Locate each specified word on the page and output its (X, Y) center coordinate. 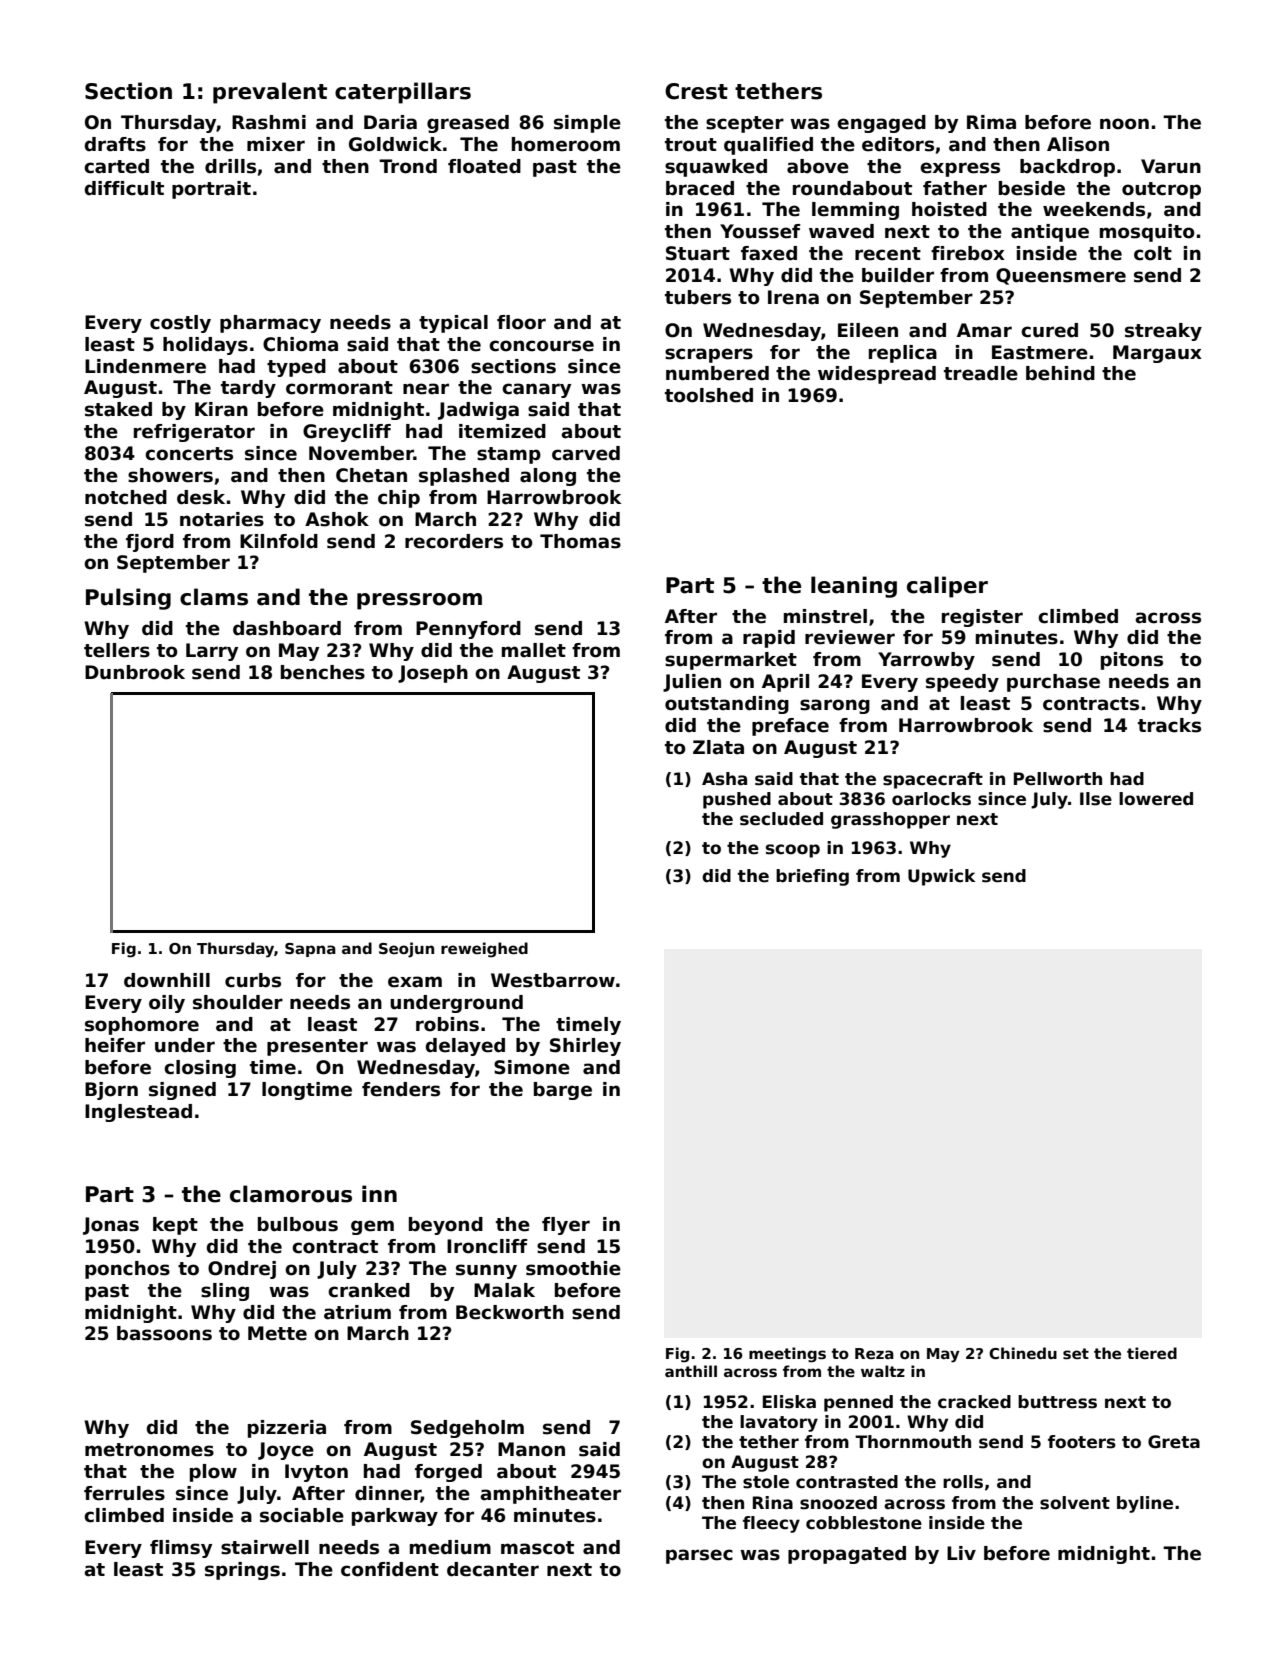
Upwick (941, 877)
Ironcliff (487, 1246)
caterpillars (403, 93)
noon (1124, 124)
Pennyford (468, 630)
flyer (566, 1226)
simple (587, 124)
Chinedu (1023, 1353)
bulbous (298, 1224)
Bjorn (111, 1091)
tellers (117, 650)
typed (296, 368)
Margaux (1157, 354)
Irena (793, 297)
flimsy (181, 1549)
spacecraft (933, 780)
